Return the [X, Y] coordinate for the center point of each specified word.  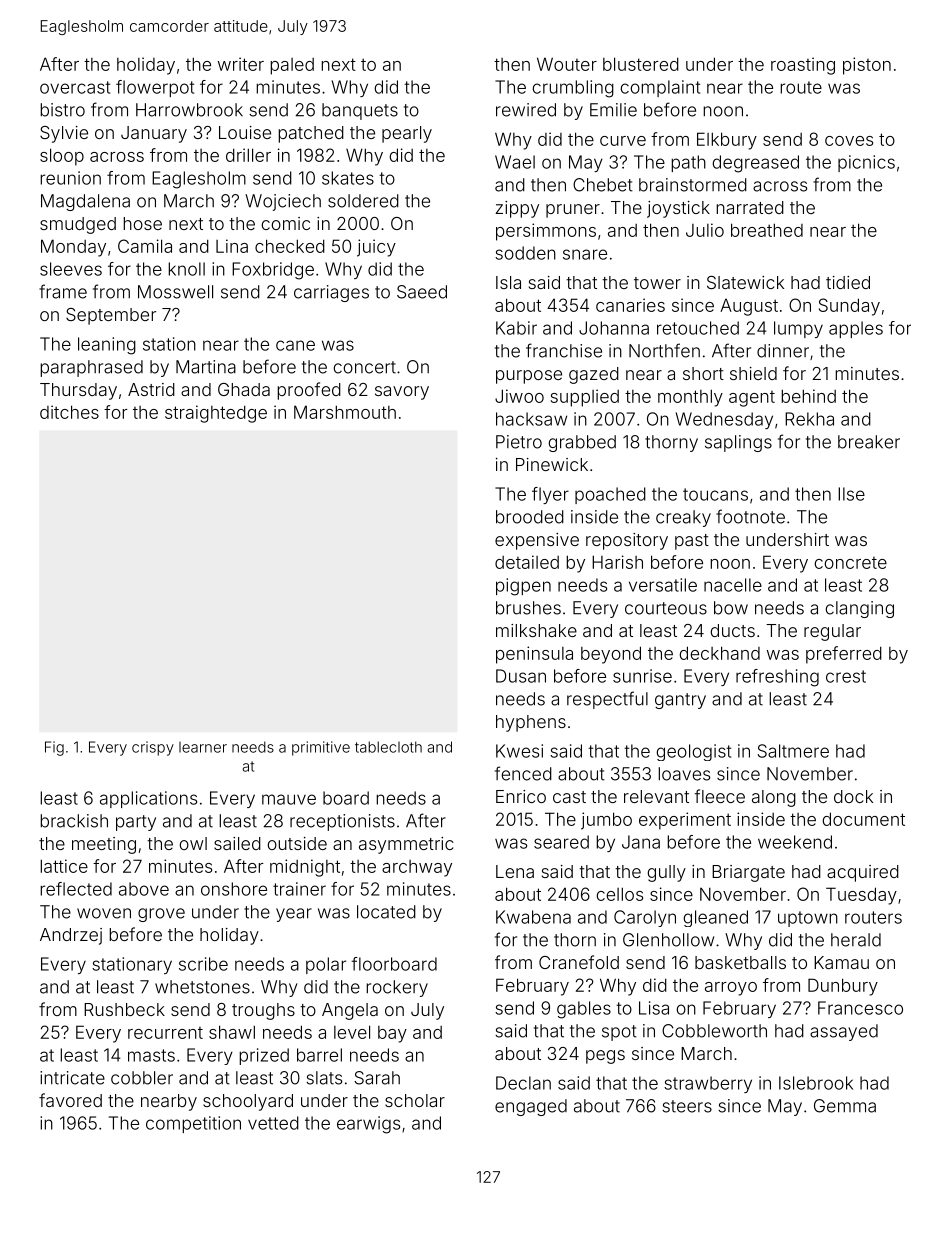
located [386, 912]
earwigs [368, 1125]
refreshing [777, 678]
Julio [705, 230]
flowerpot [155, 88]
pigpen [523, 587]
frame [63, 291]
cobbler [142, 1078]
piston [867, 66]
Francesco [860, 1008]
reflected [76, 889]
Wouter [567, 64]
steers [687, 1106]
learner [203, 747]
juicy [376, 248]
